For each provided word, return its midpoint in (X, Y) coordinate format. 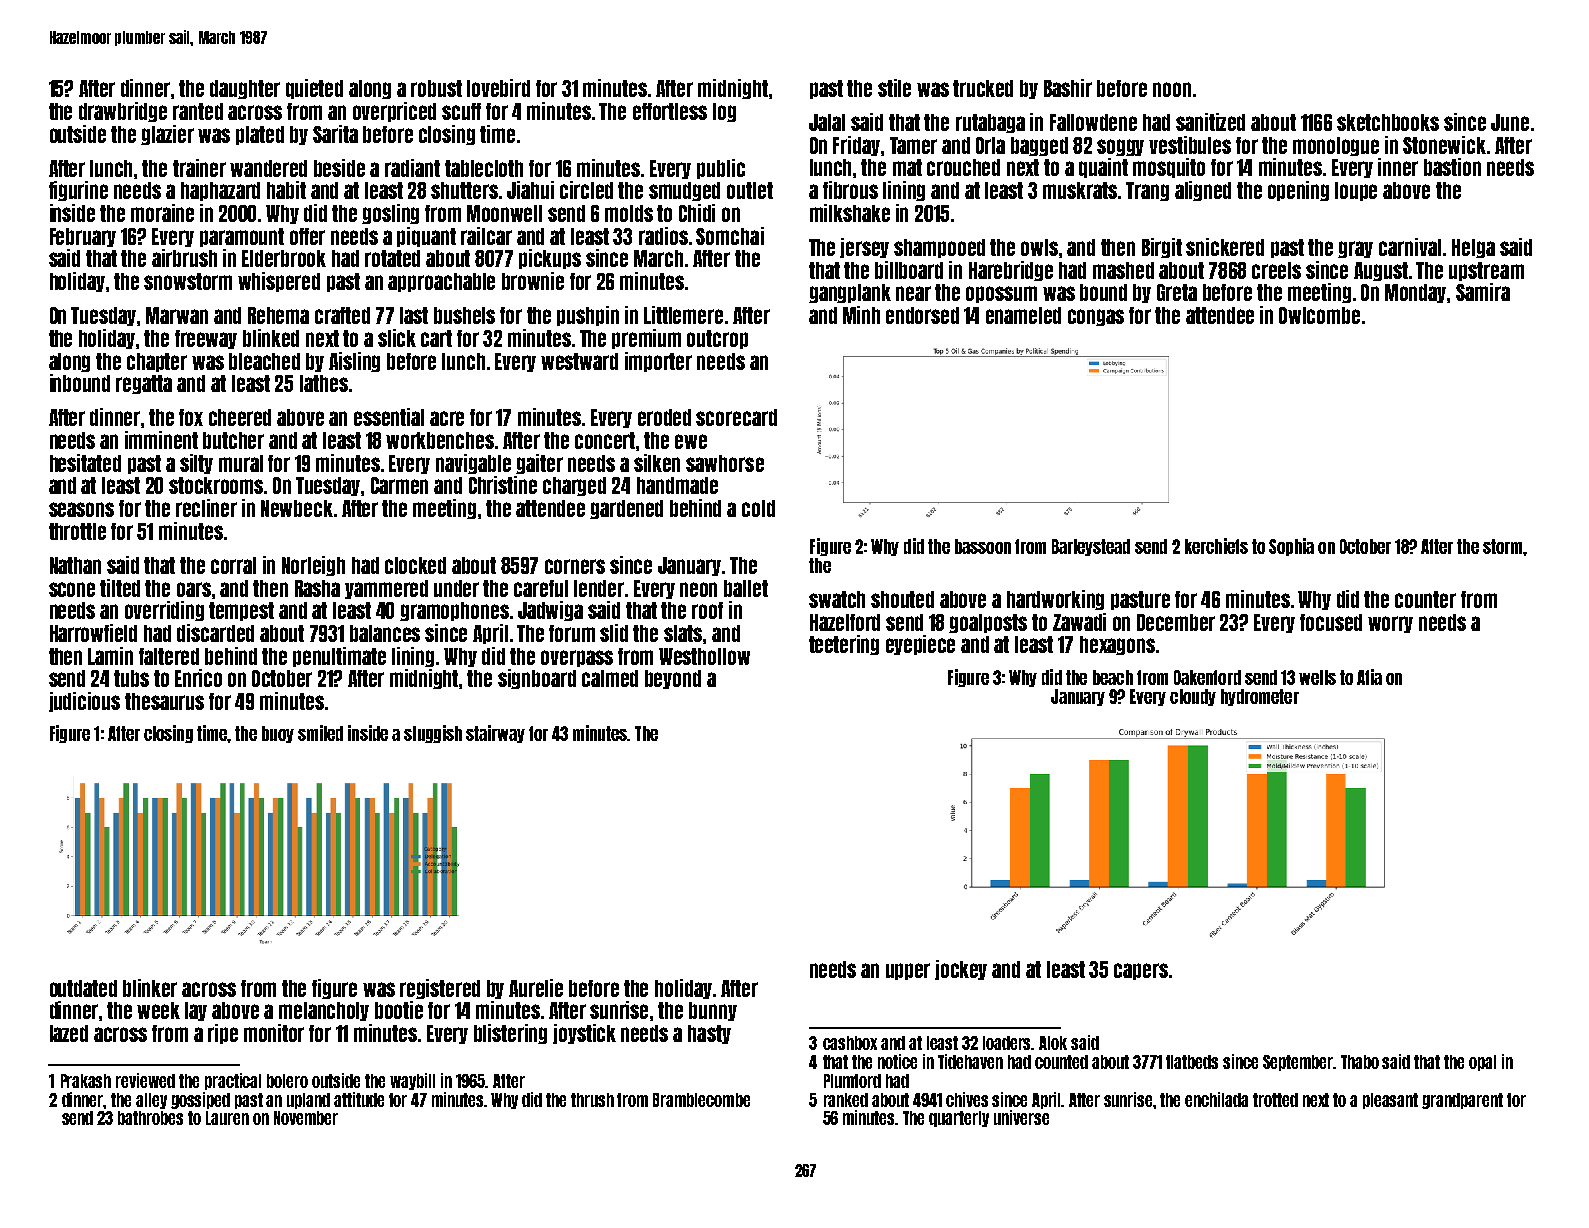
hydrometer (1260, 697)
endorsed (922, 315)
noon (1172, 89)
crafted (342, 315)
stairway (495, 734)
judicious (84, 702)
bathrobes (150, 1118)
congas (1096, 317)
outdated (83, 988)
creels (1276, 270)
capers (1141, 971)
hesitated (85, 463)
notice (897, 1061)
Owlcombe (1319, 315)
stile (894, 88)
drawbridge (123, 112)
